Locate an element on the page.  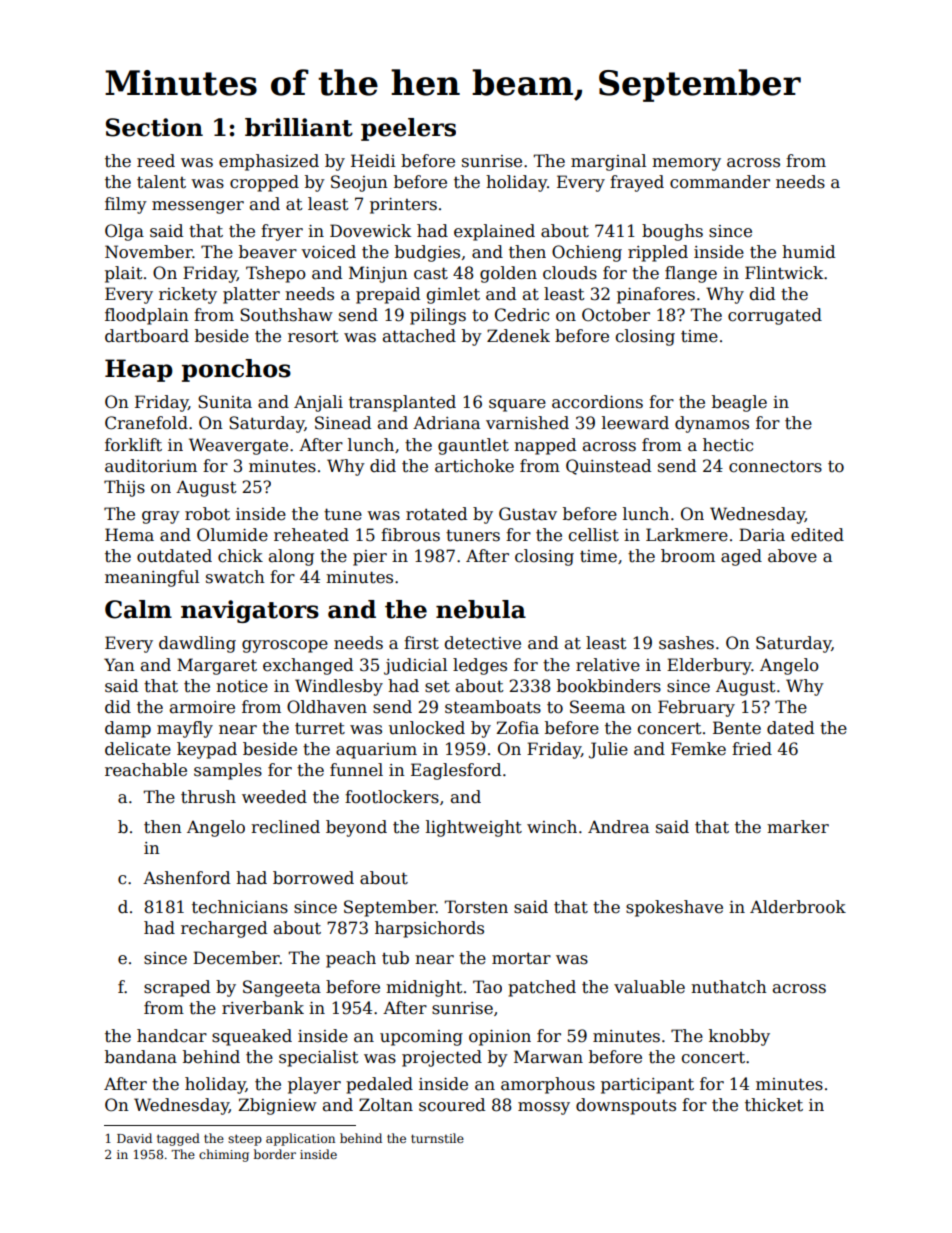
Sinead is located at coordinates (343, 423).
